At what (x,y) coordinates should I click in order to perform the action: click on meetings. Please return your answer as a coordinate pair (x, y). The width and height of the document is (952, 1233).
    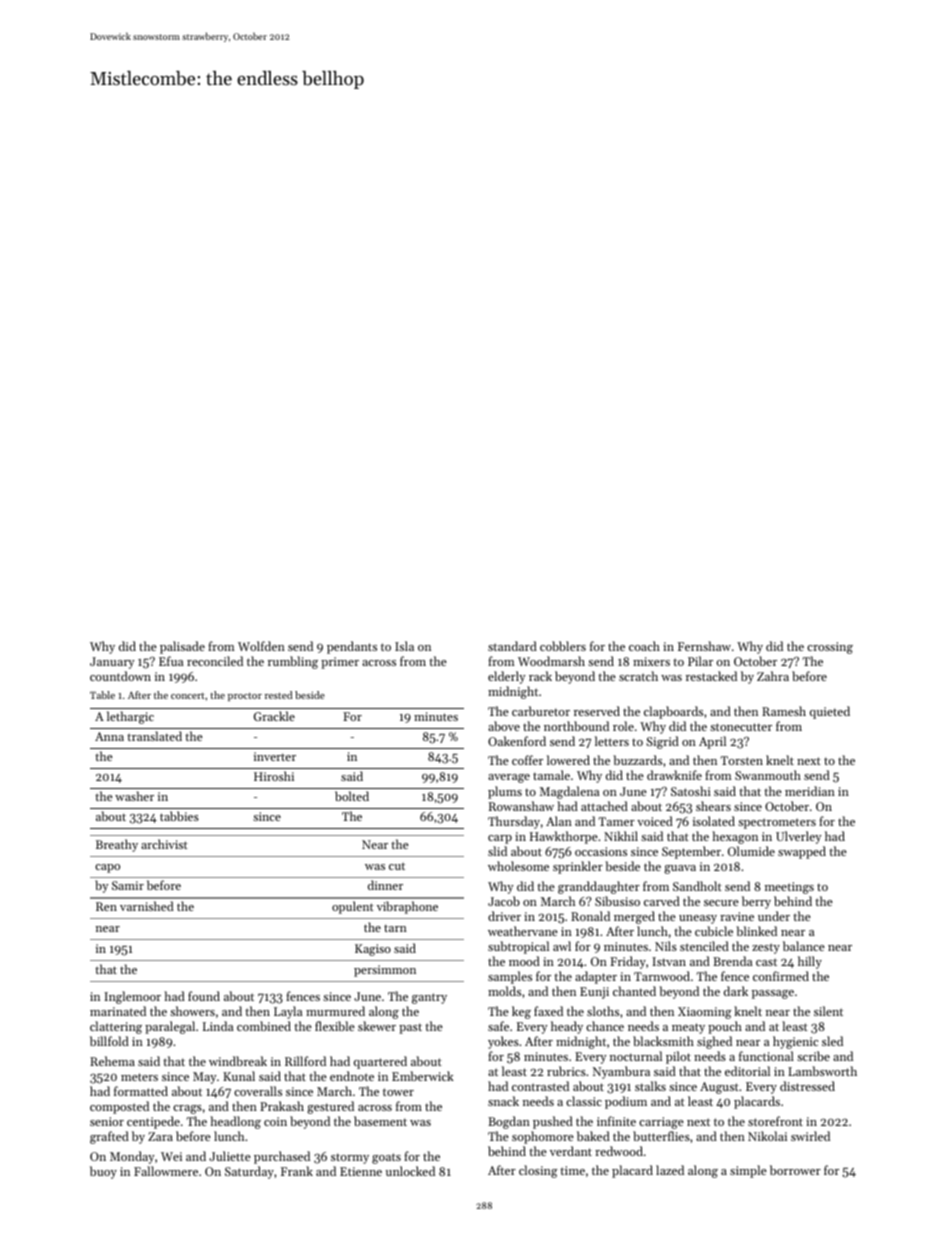
    Looking at the image, I should click on (789, 888).
